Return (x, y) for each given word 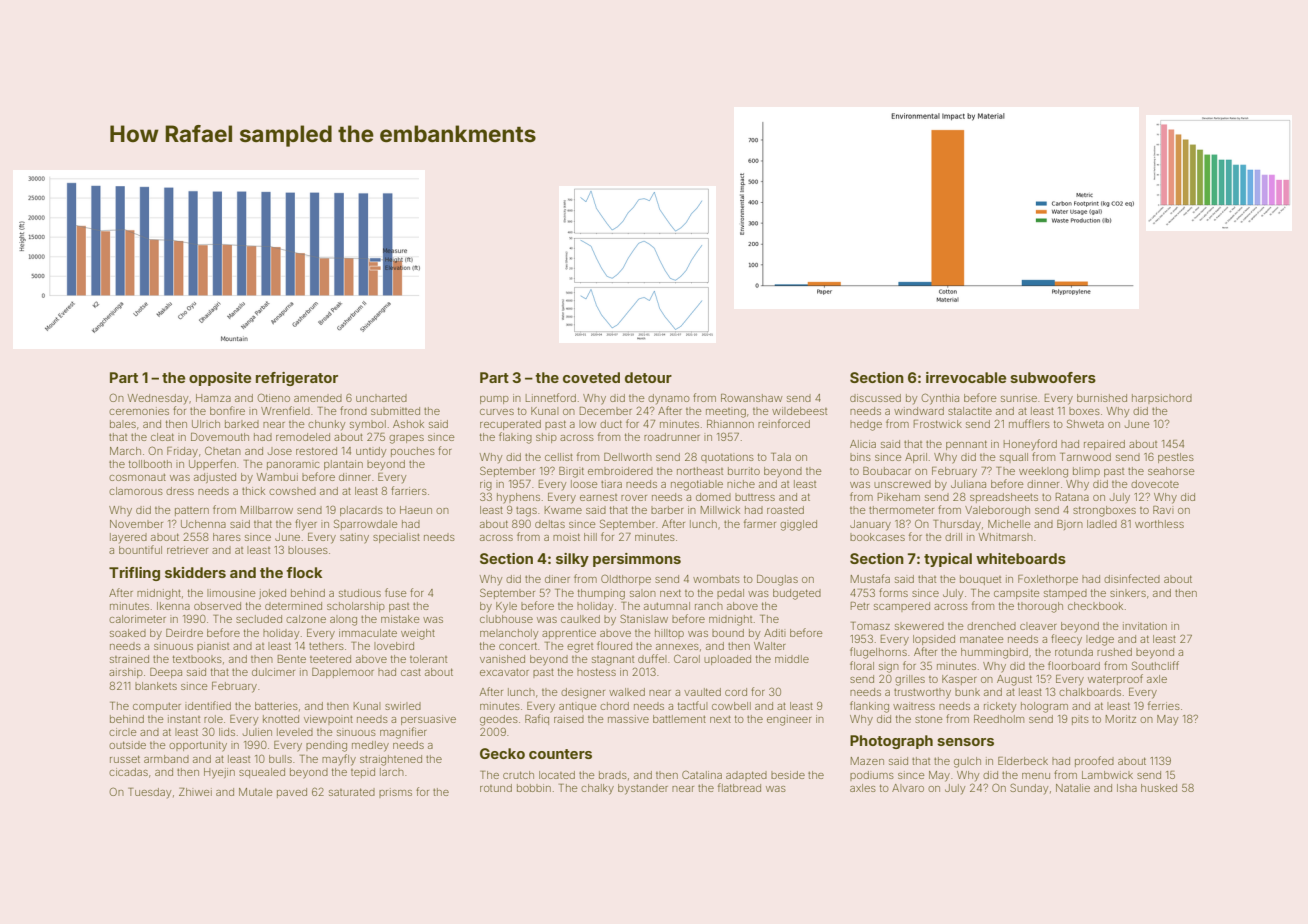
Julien (257, 732)
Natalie (1073, 788)
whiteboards (1021, 558)
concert (518, 646)
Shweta (1085, 423)
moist (566, 537)
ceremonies (139, 411)
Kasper (959, 680)
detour (648, 377)
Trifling (134, 574)
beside (788, 775)
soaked (128, 633)
